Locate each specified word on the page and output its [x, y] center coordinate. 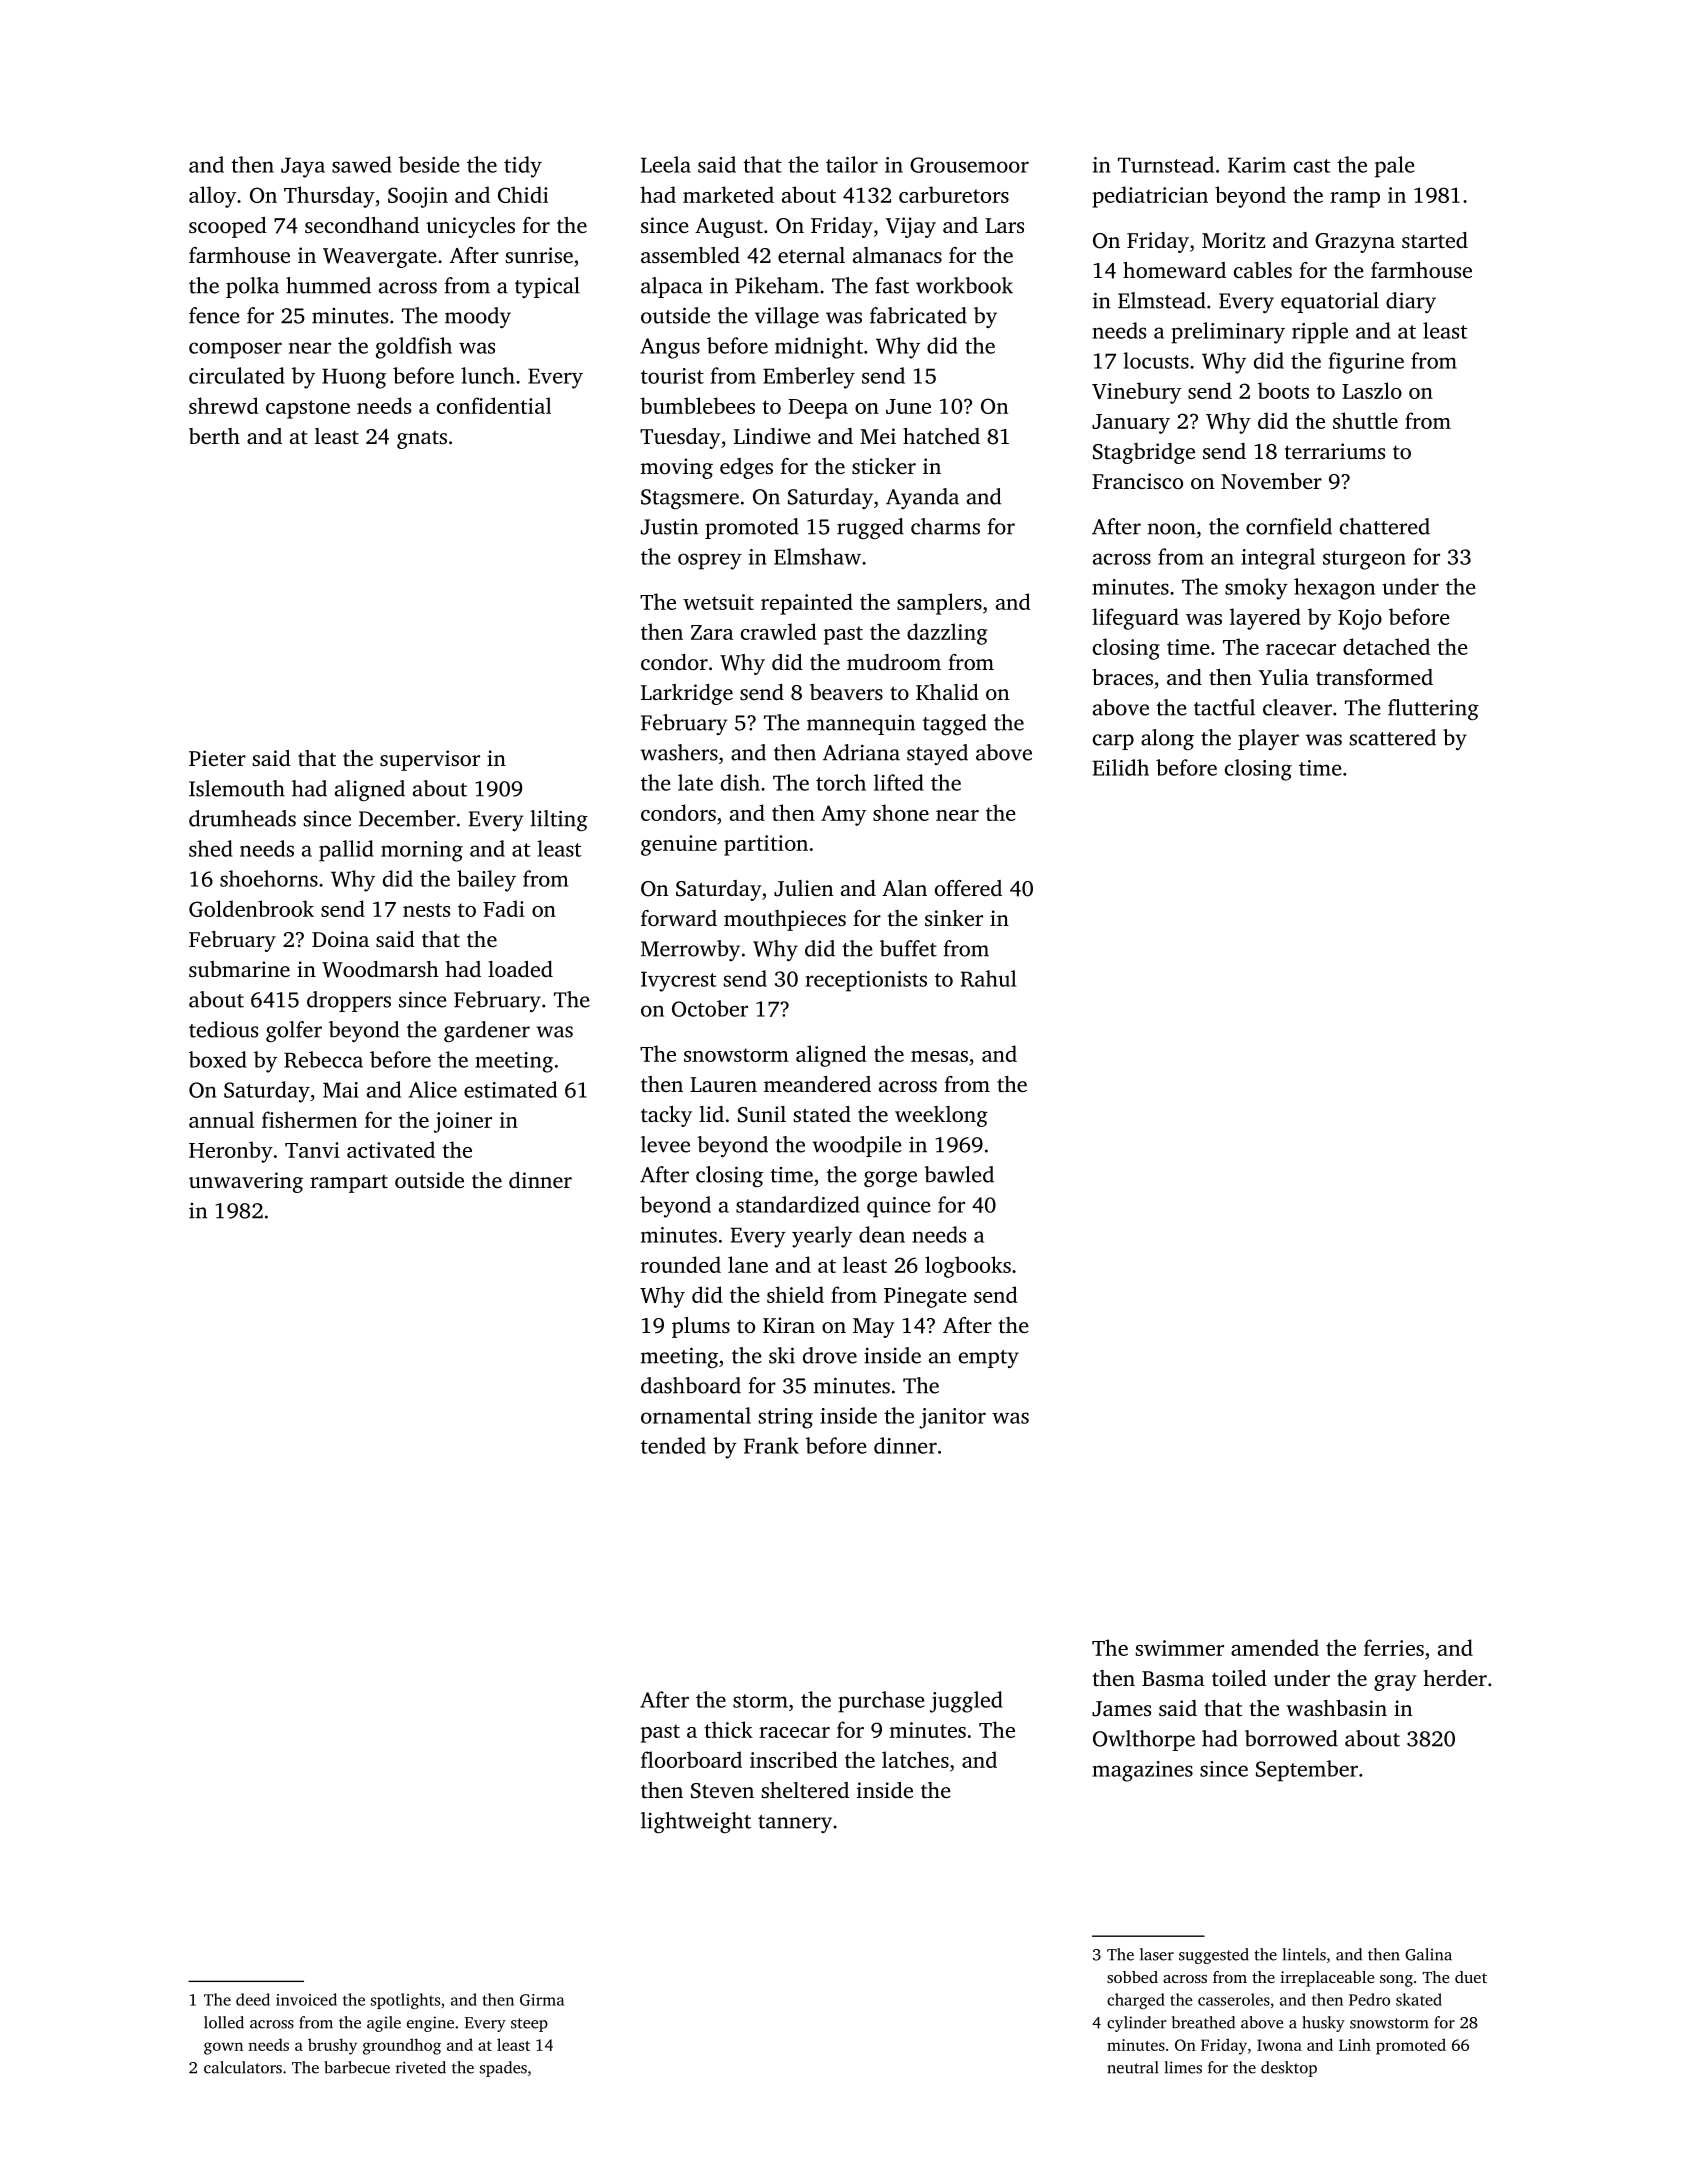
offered [968, 888]
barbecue [357, 2067]
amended [1275, 1647]
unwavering [246, 1182]
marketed [728, 194]
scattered [1392, 737]
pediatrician [1150, 197]
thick [729, 1729]
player [1268, 739]
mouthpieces [785, 920]
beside [429, 164]
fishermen [309, 1119]
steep [529, 2025]
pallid [346, 851]
